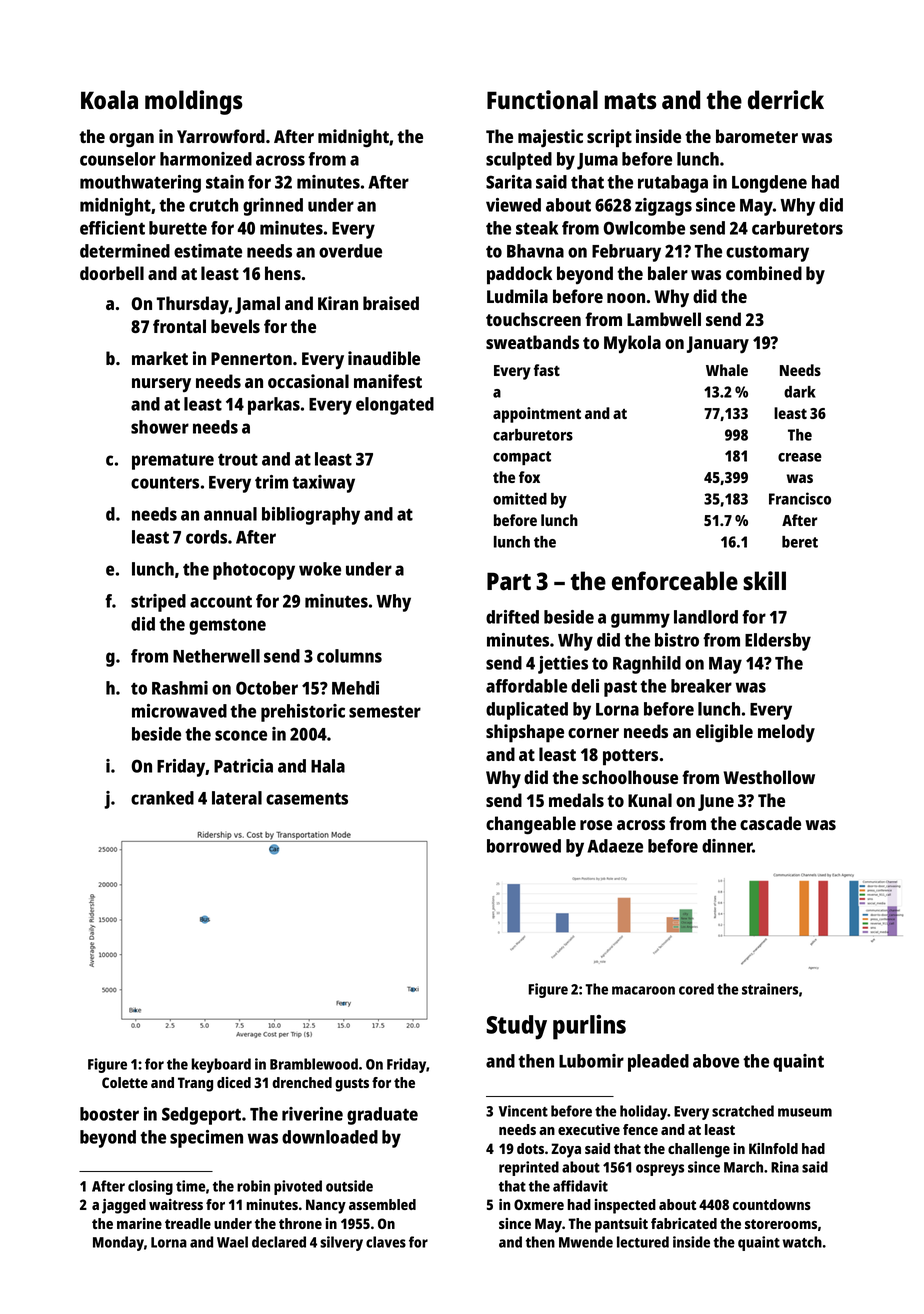  What do you see at coordinates (125, 251) in the screenshot?
I see `determined` at bounding box center [125, 251].
